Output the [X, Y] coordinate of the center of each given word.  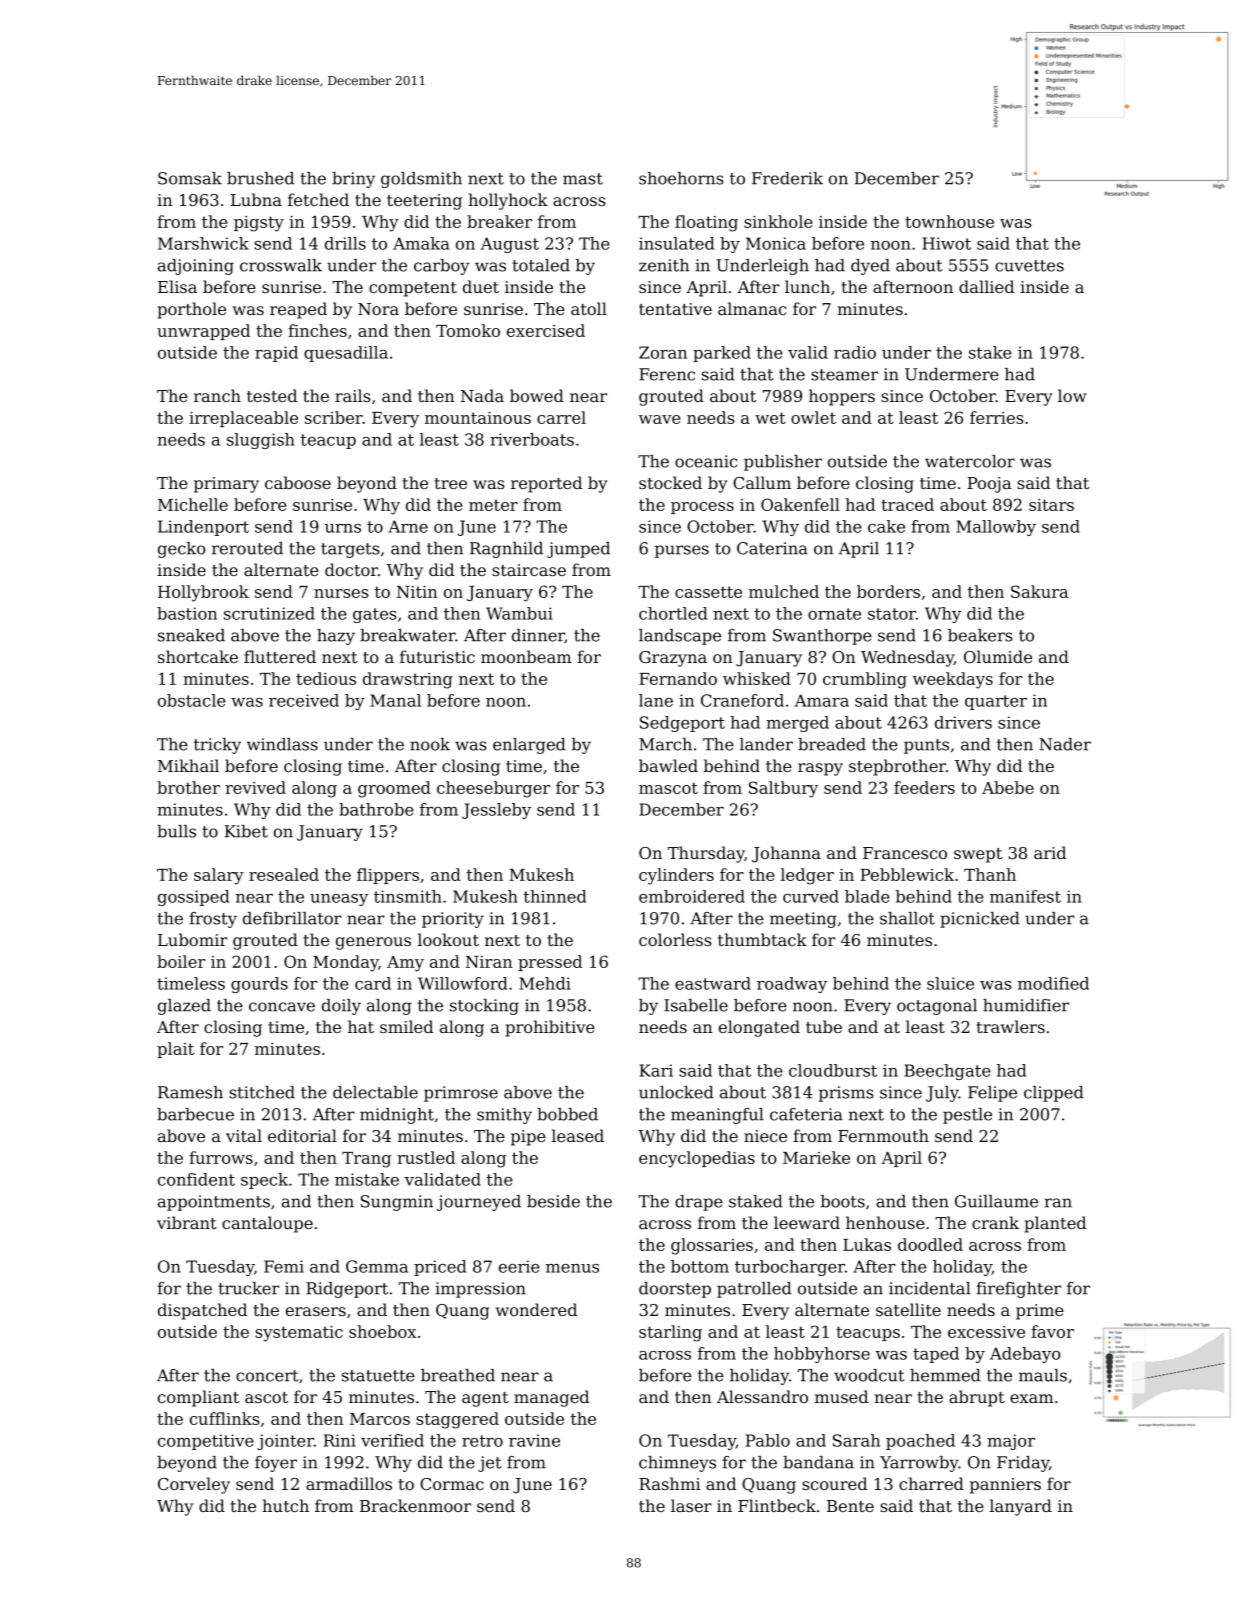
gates [375, 615]
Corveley [194, 1485]
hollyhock [508, 201]
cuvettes [1029, 266]
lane [656, 700]
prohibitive [550, 1028]
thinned [555, 896]
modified [1053, 983]
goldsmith [421, 180]
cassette [708, 592]
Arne [408, 526]
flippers [388, 876]
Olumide [998, 656]
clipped [1054, 1094]
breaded [832, 744]
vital [244, 1135]
